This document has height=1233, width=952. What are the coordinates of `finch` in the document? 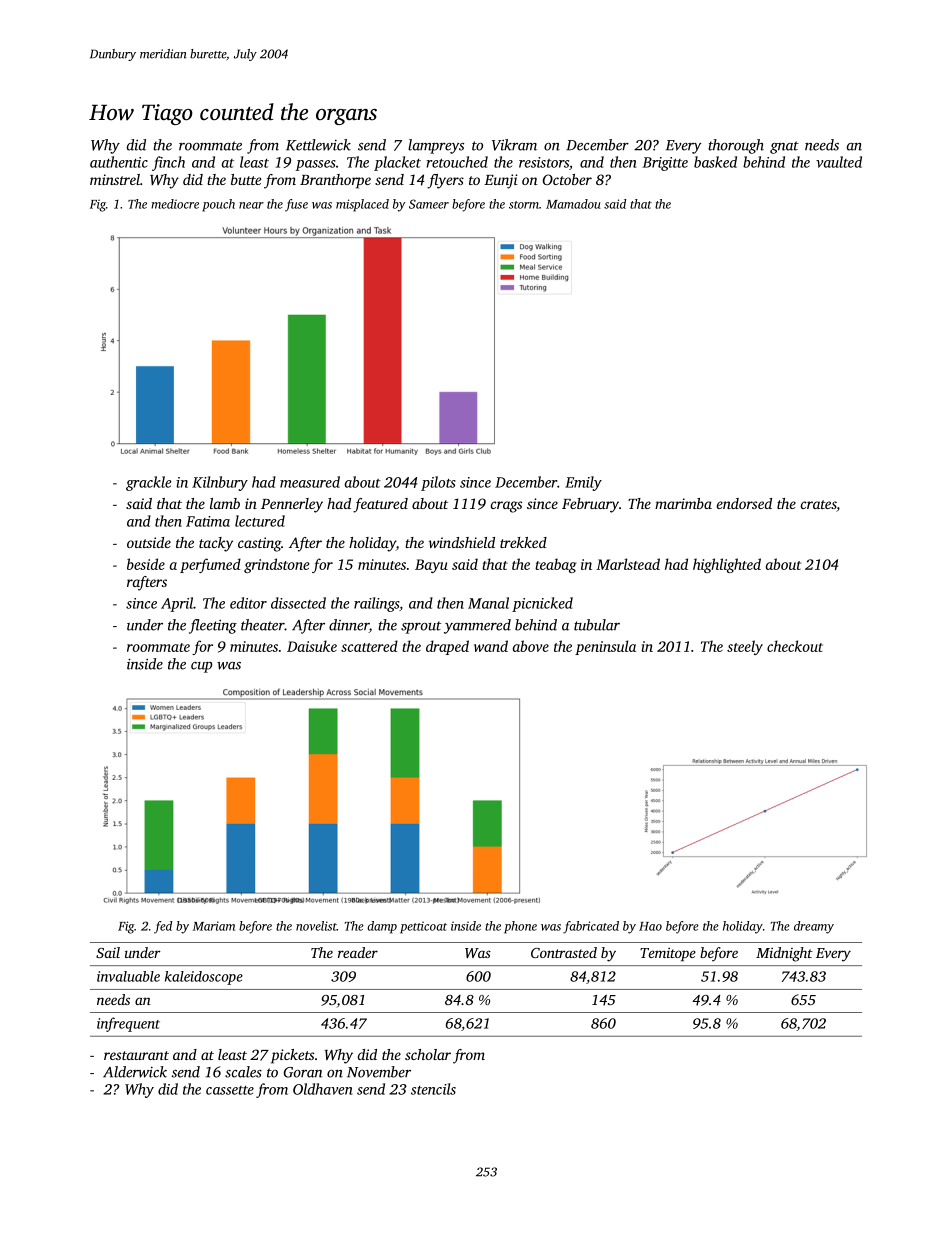 It's located at (168, 163).
